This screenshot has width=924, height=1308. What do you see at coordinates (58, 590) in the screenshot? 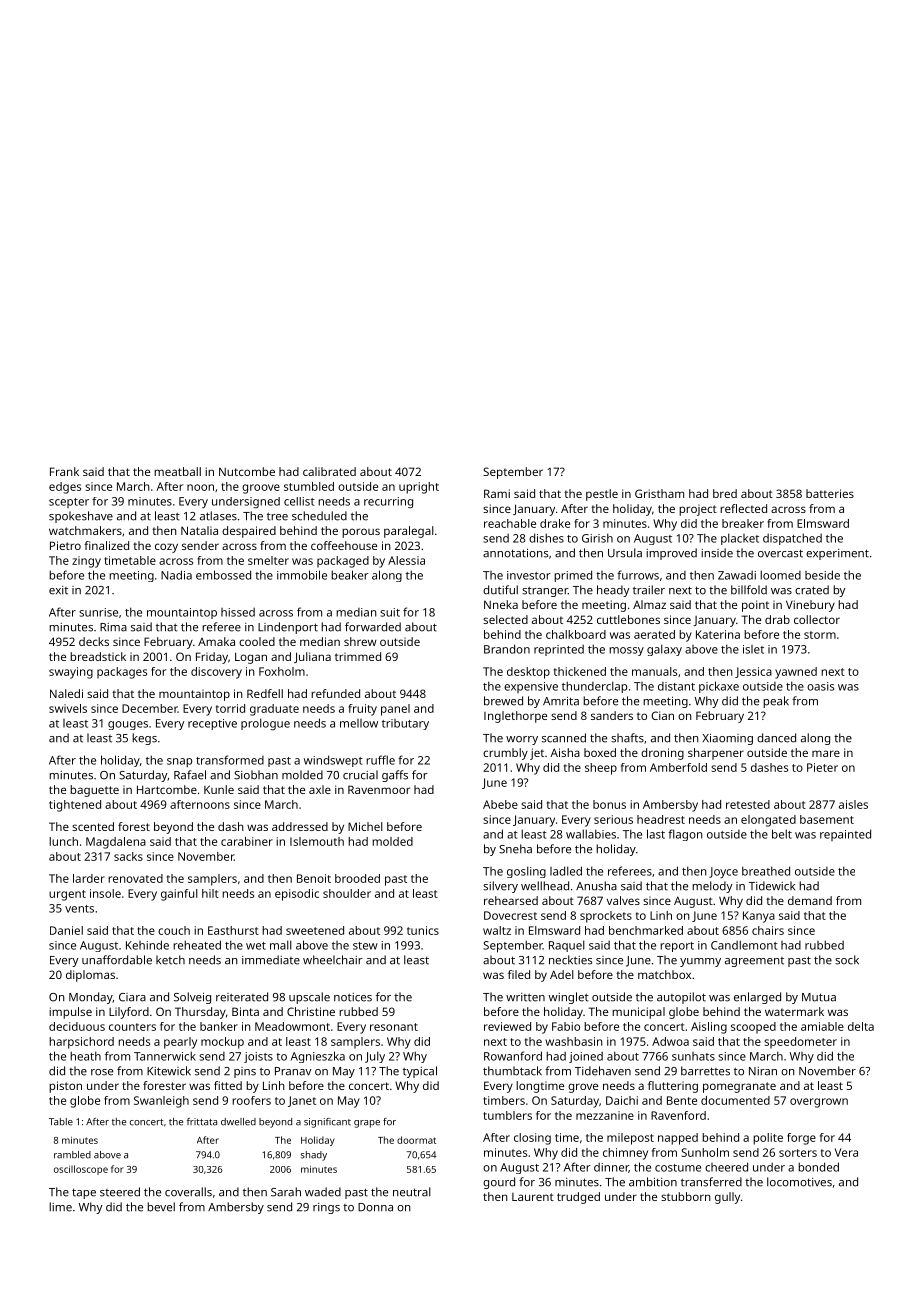
I see `exit` at bounding box center [58, 590].
